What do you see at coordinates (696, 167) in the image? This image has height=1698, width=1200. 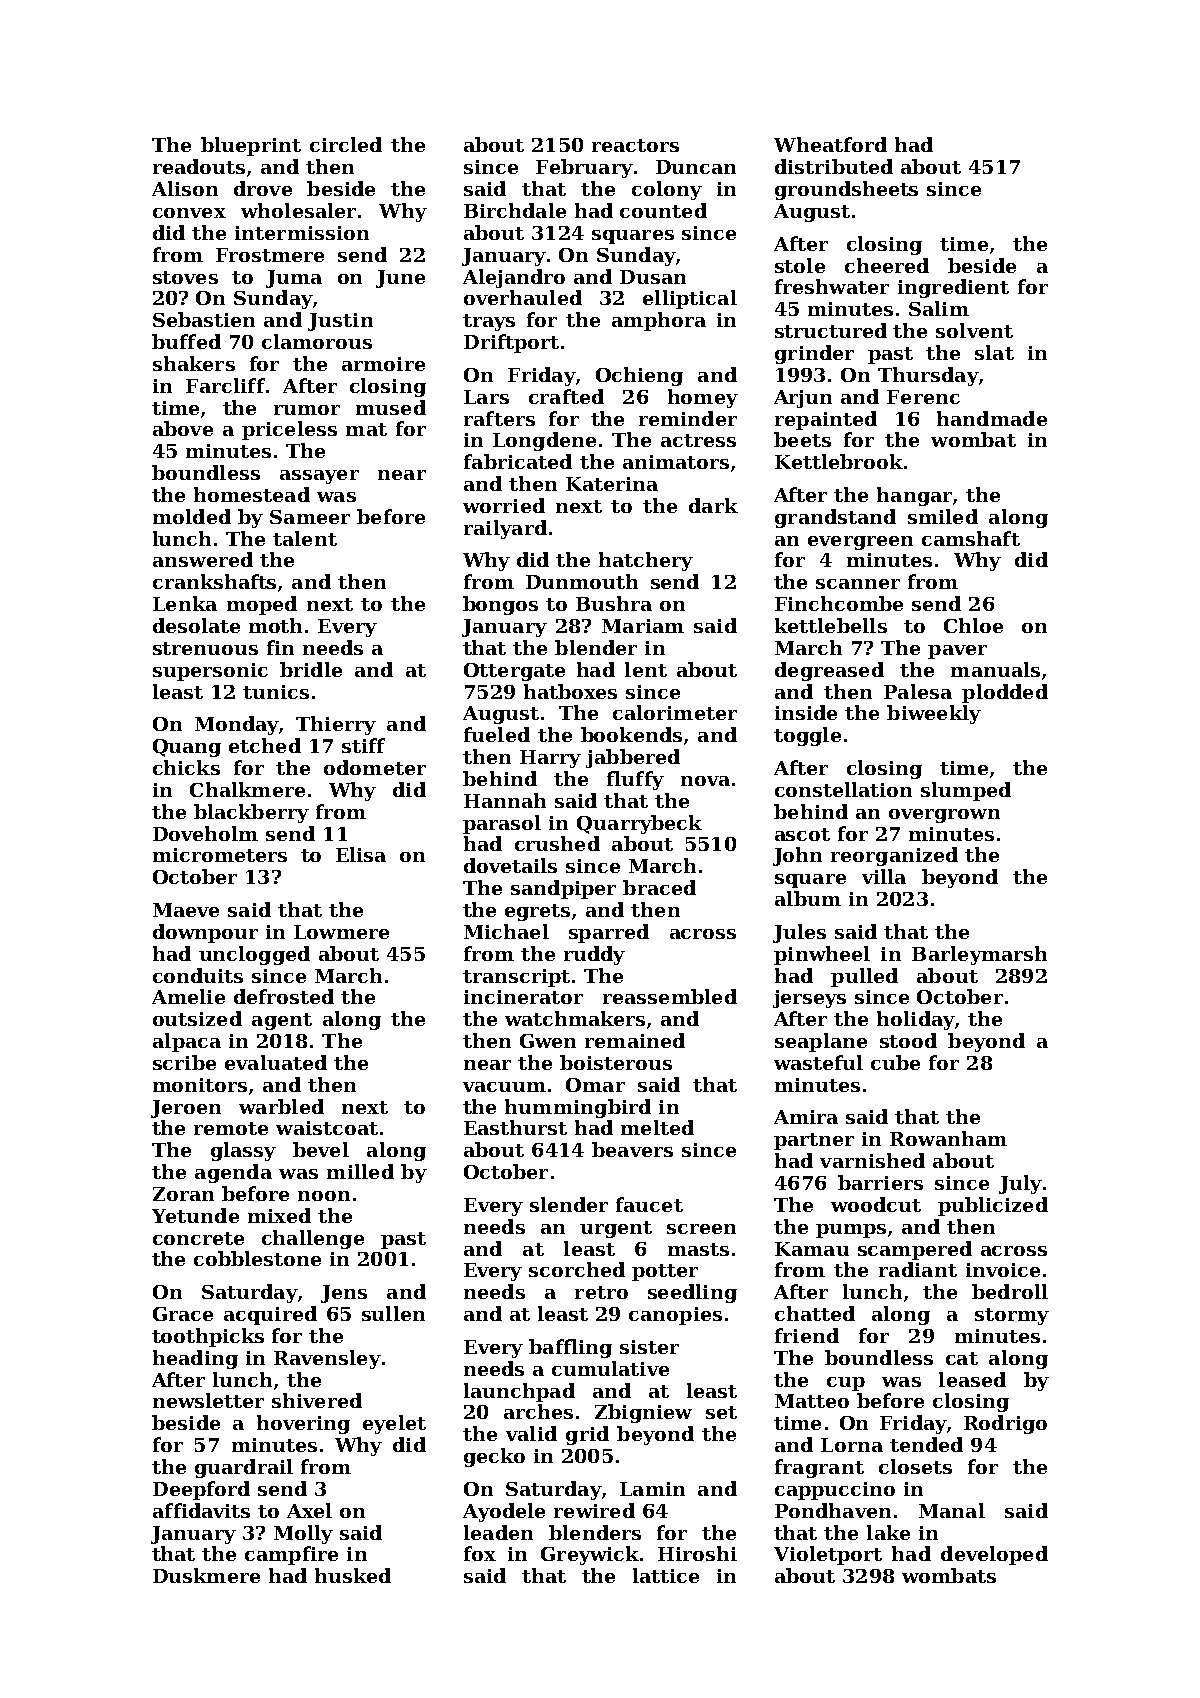 I see `Duncan` at bounding box center [696, 167].
